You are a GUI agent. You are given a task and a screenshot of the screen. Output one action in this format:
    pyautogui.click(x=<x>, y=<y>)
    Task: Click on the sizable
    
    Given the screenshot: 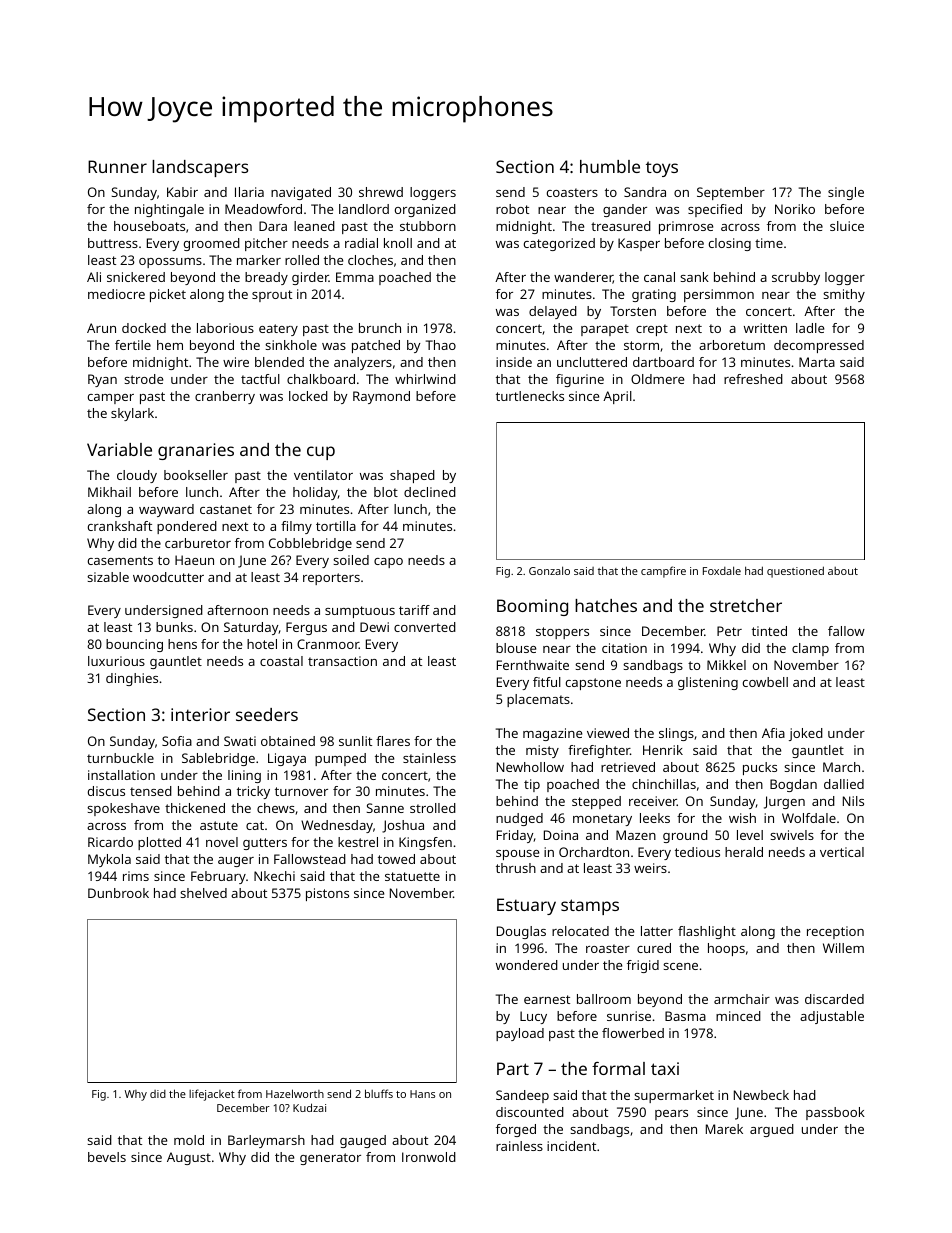 What is the action you would take?
    pyautogui.click(x=108, y=577)
